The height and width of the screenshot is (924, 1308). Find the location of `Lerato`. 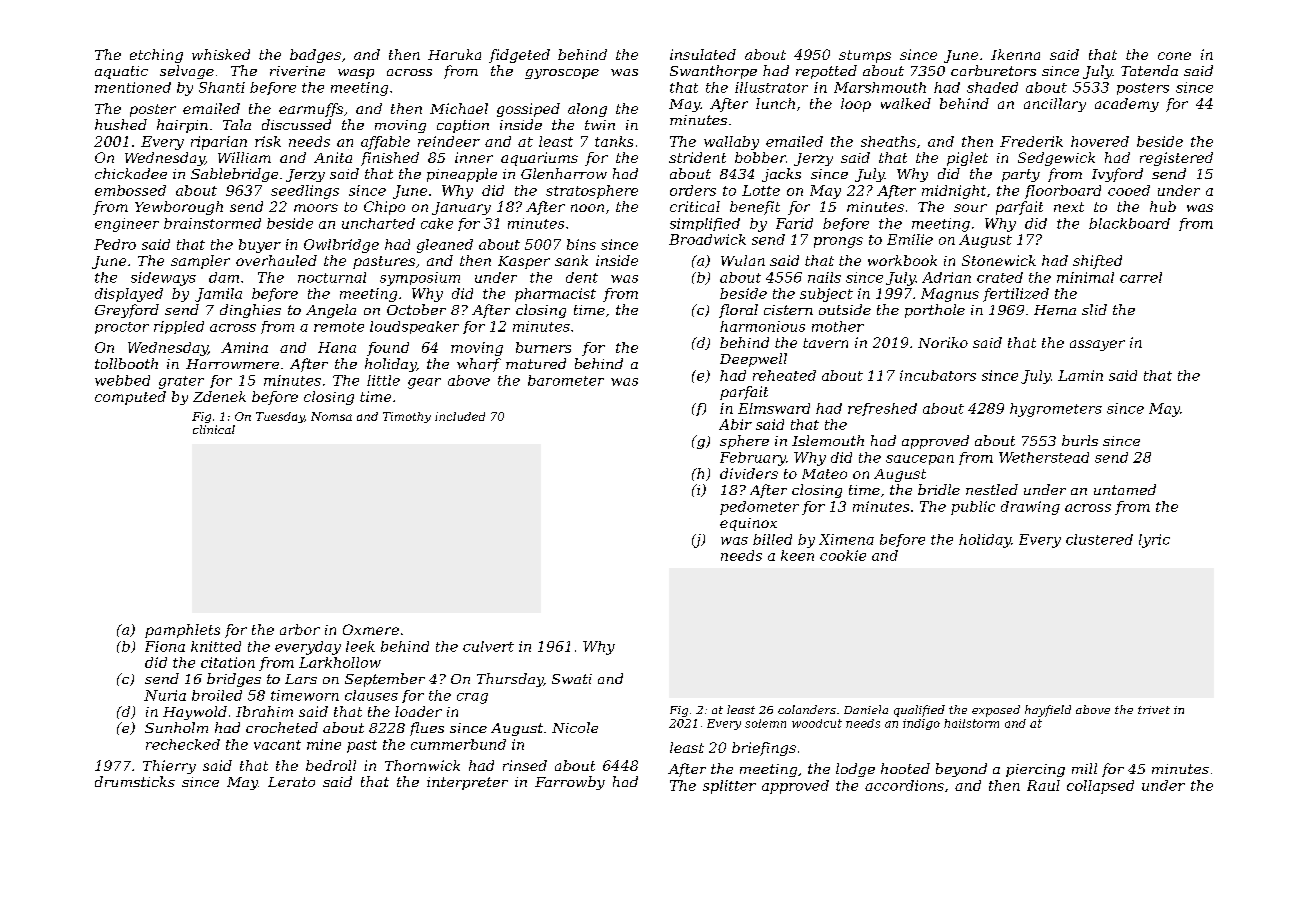

Lerato is located at coordinates (291, 782).
